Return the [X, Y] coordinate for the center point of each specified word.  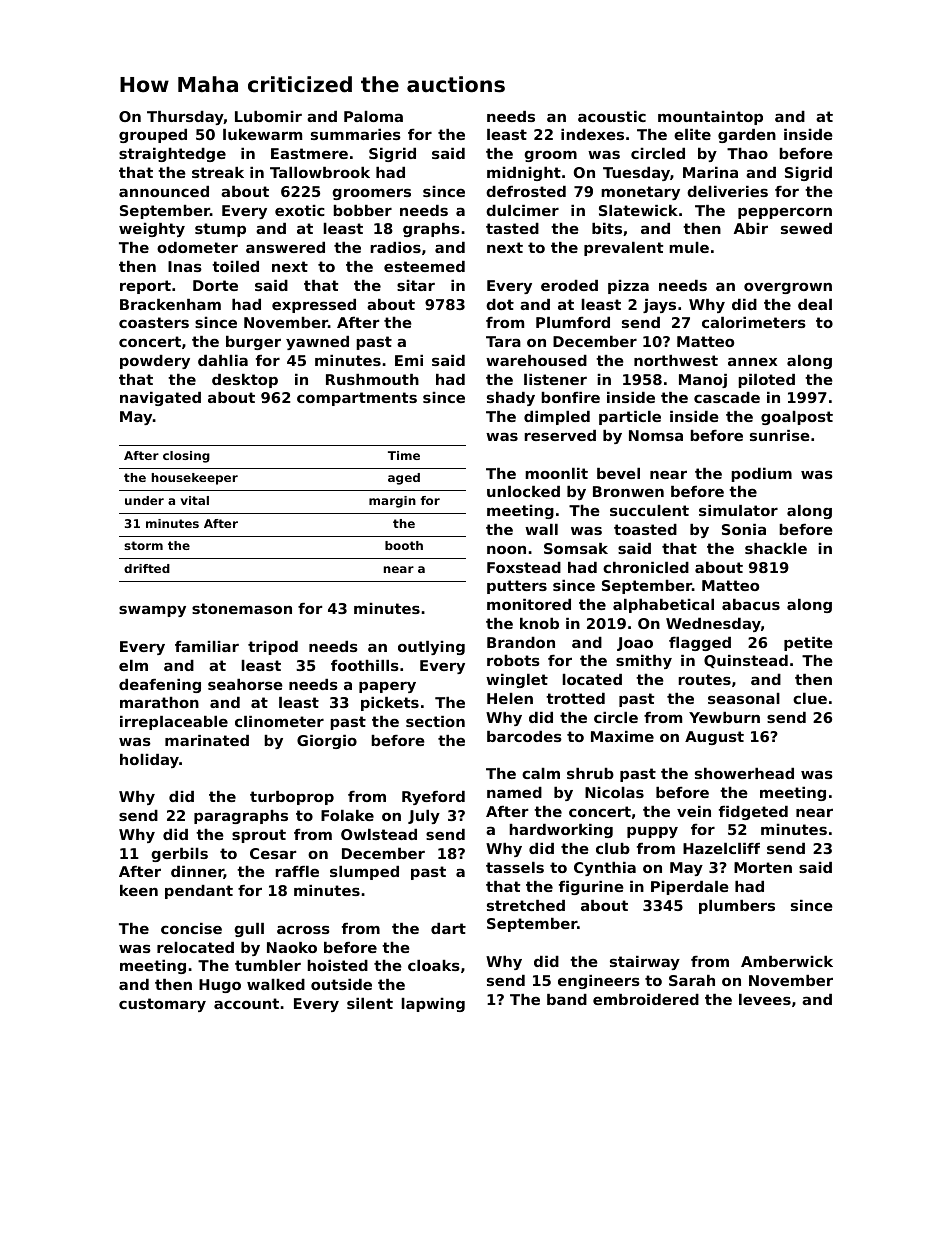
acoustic [612, 116]
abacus [751, 604]
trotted [575, 698]
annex [752, 361]
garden [747, 136]
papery [387, 687]
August [714, 738]
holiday [149, 761]
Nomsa [656, 435]
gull [249, 930]
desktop [245, 381]
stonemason [242, 608]
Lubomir [268, 116]
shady [511, 399]
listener [555, 379]
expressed [314, 306]
